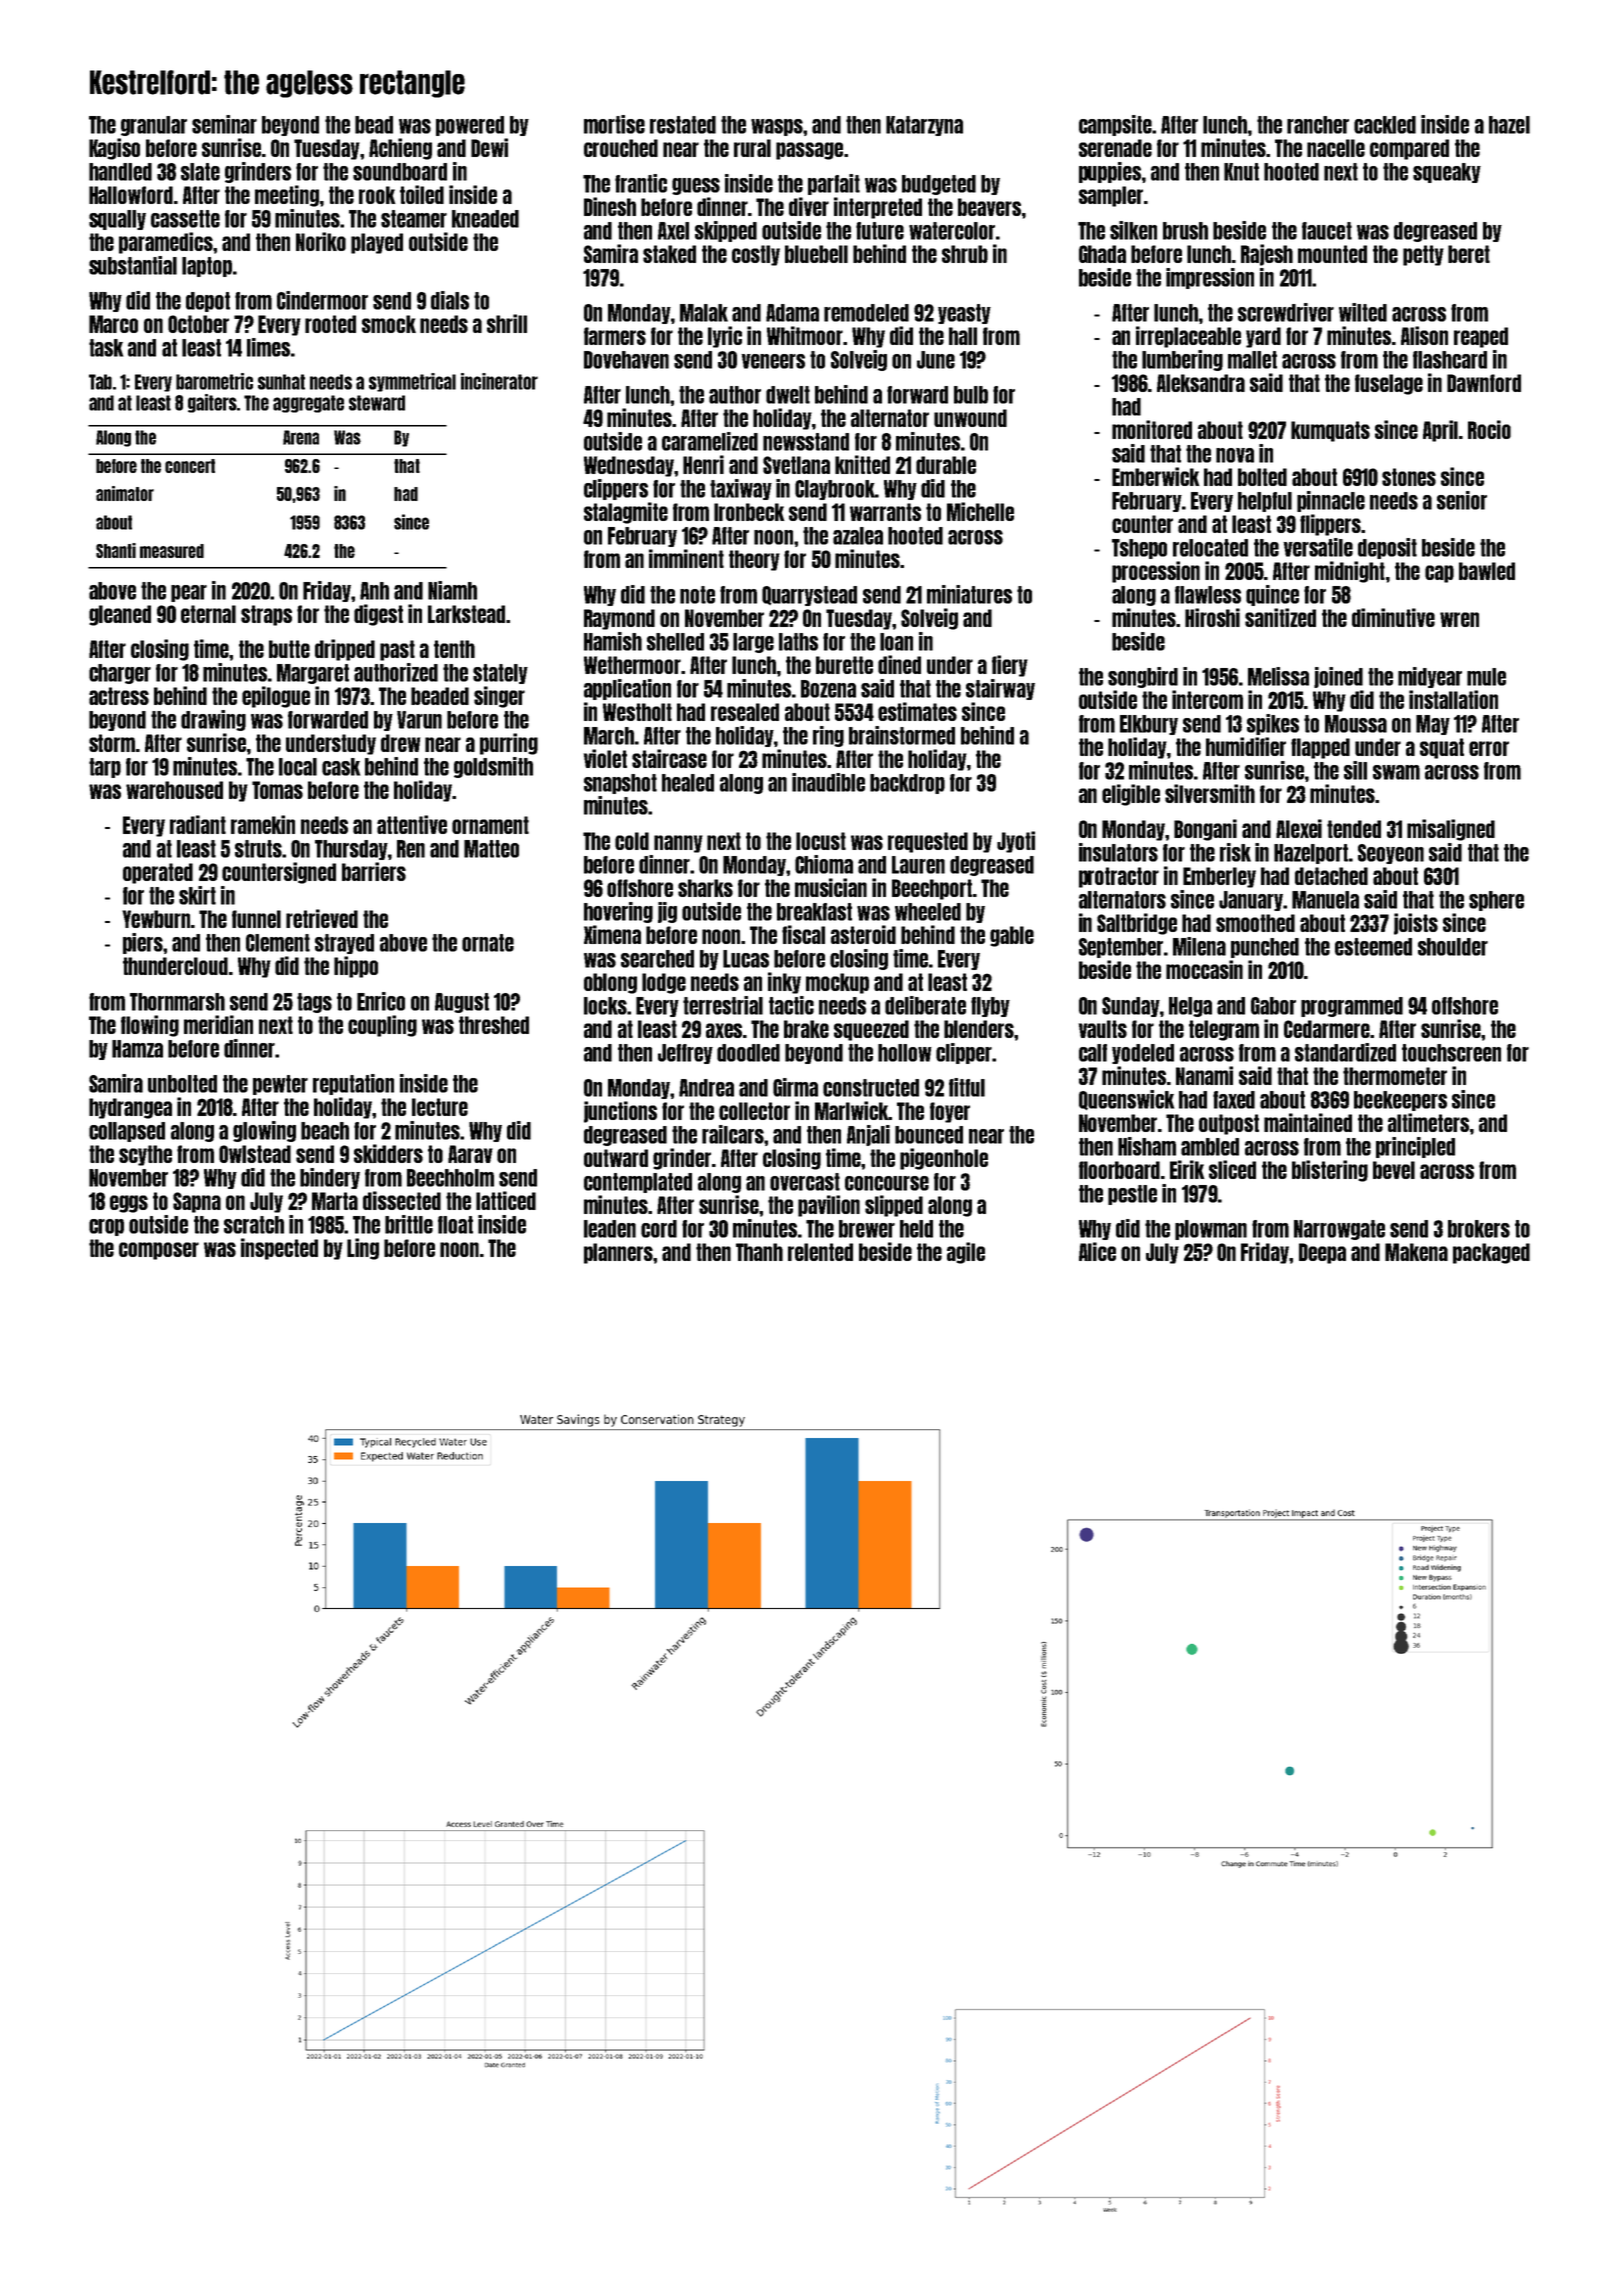 This image has width=1620, height=2292. What do you see at coordinates (828, 782) in the image?
I see `inaudible` at bounding box center [828, 782].
